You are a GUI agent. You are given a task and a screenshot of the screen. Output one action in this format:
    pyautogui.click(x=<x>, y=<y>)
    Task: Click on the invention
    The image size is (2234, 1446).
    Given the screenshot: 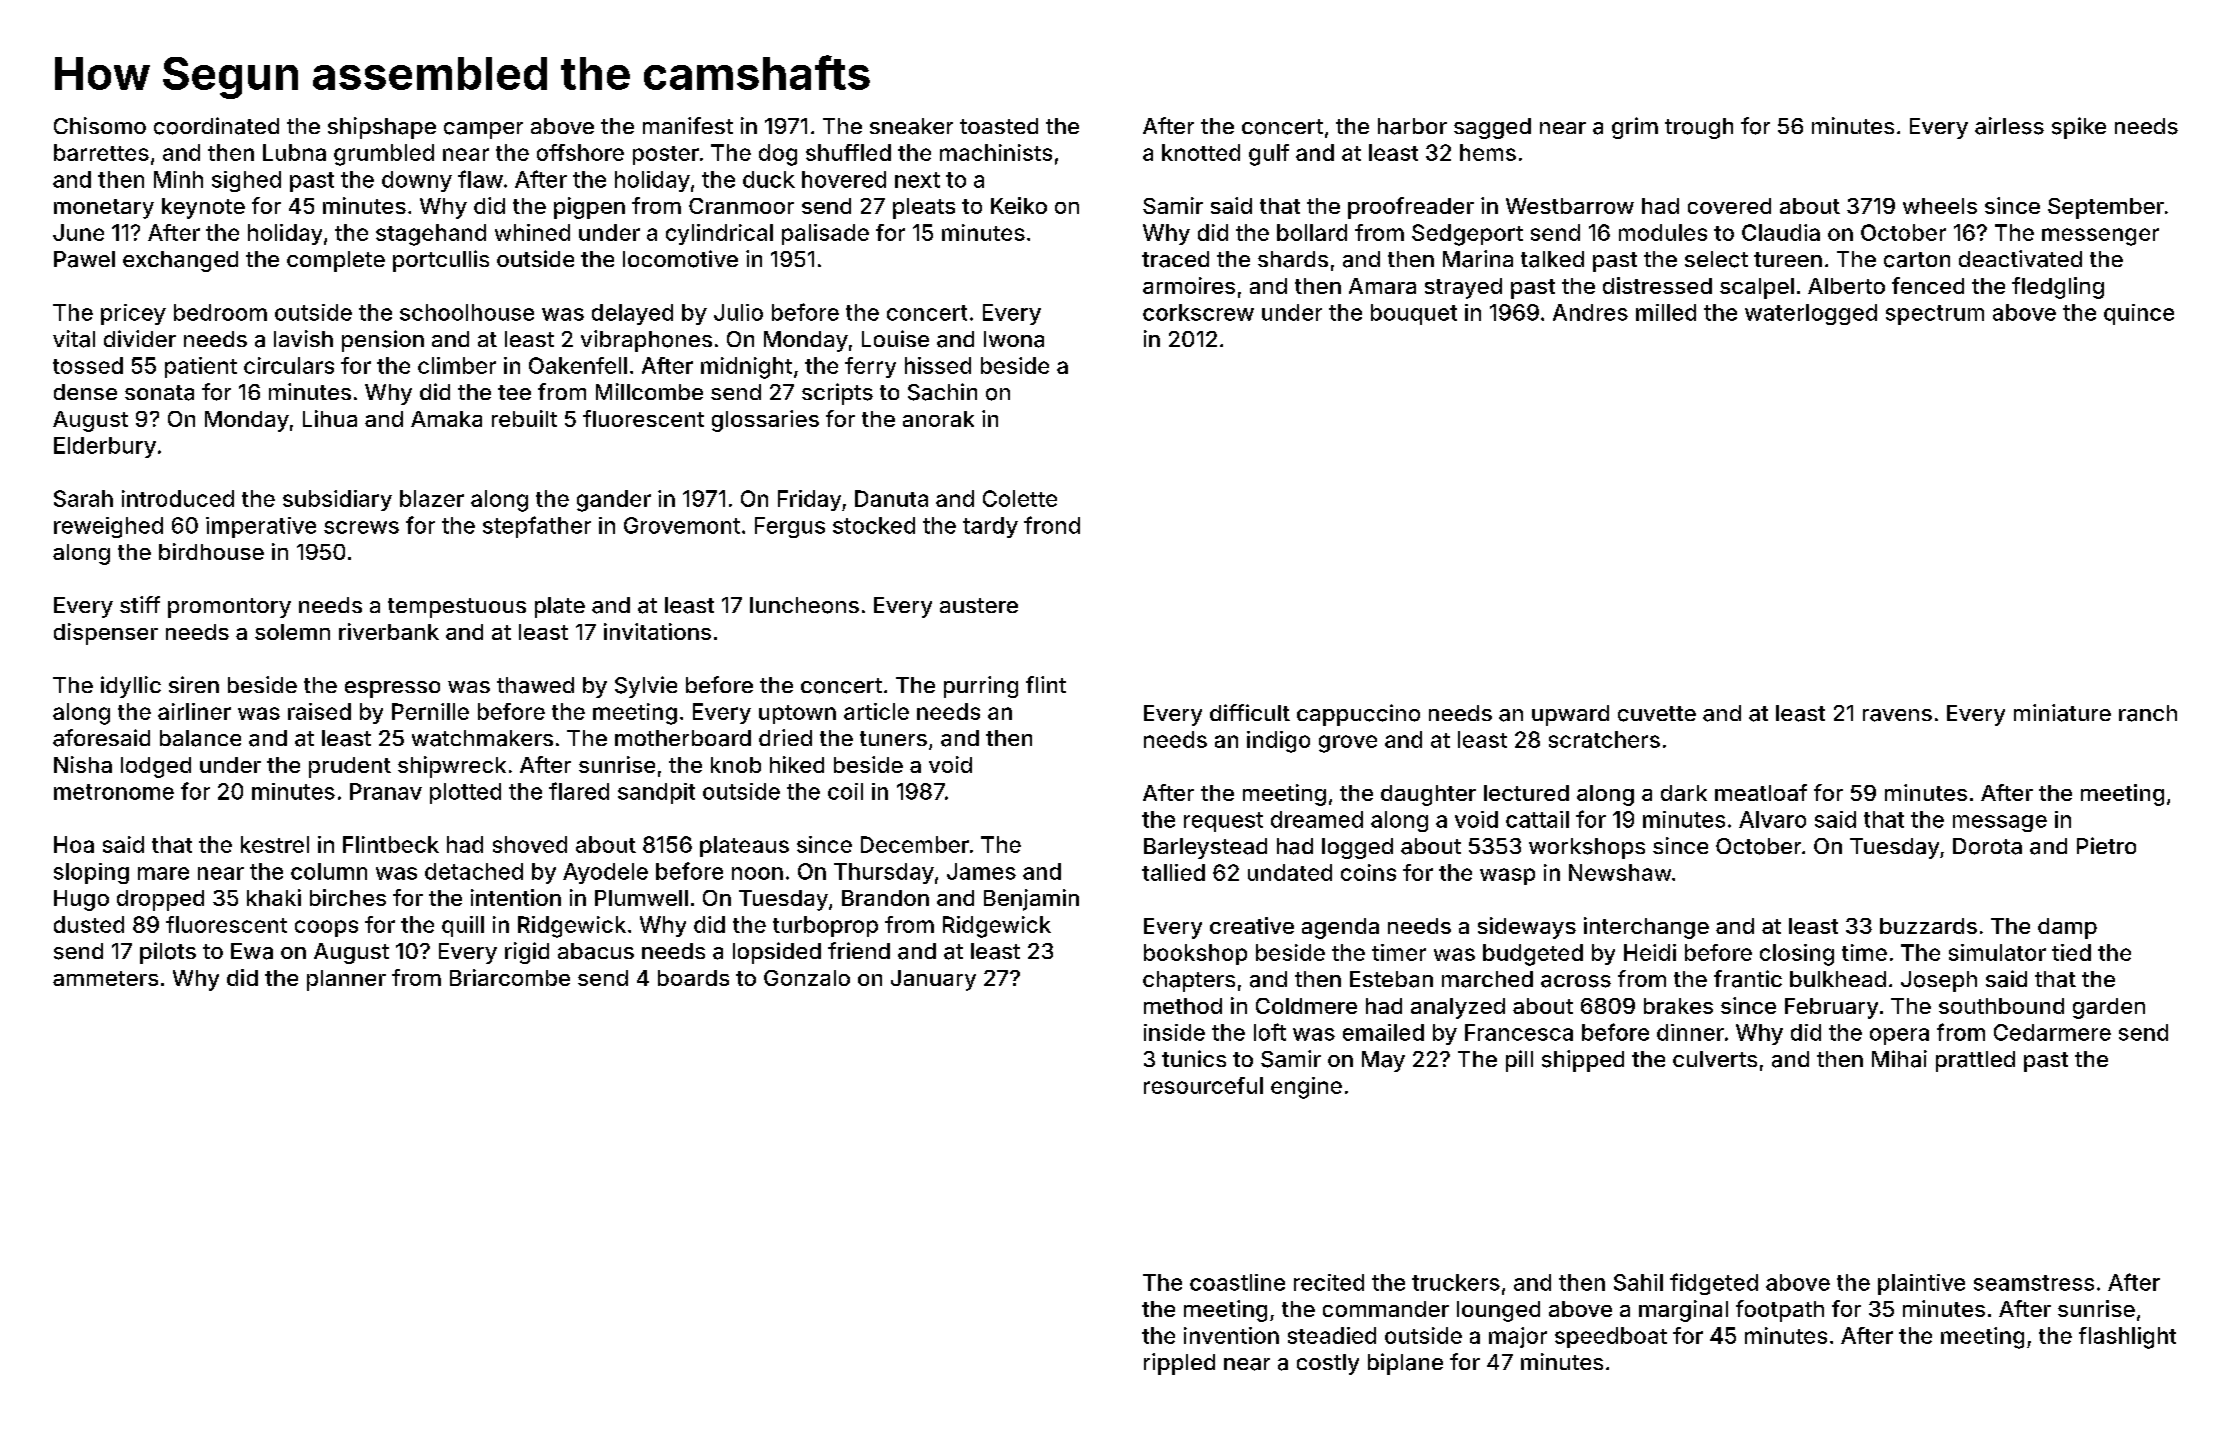 What is the action you would take?
    pyautogui.click(x=1231, y=1335)
